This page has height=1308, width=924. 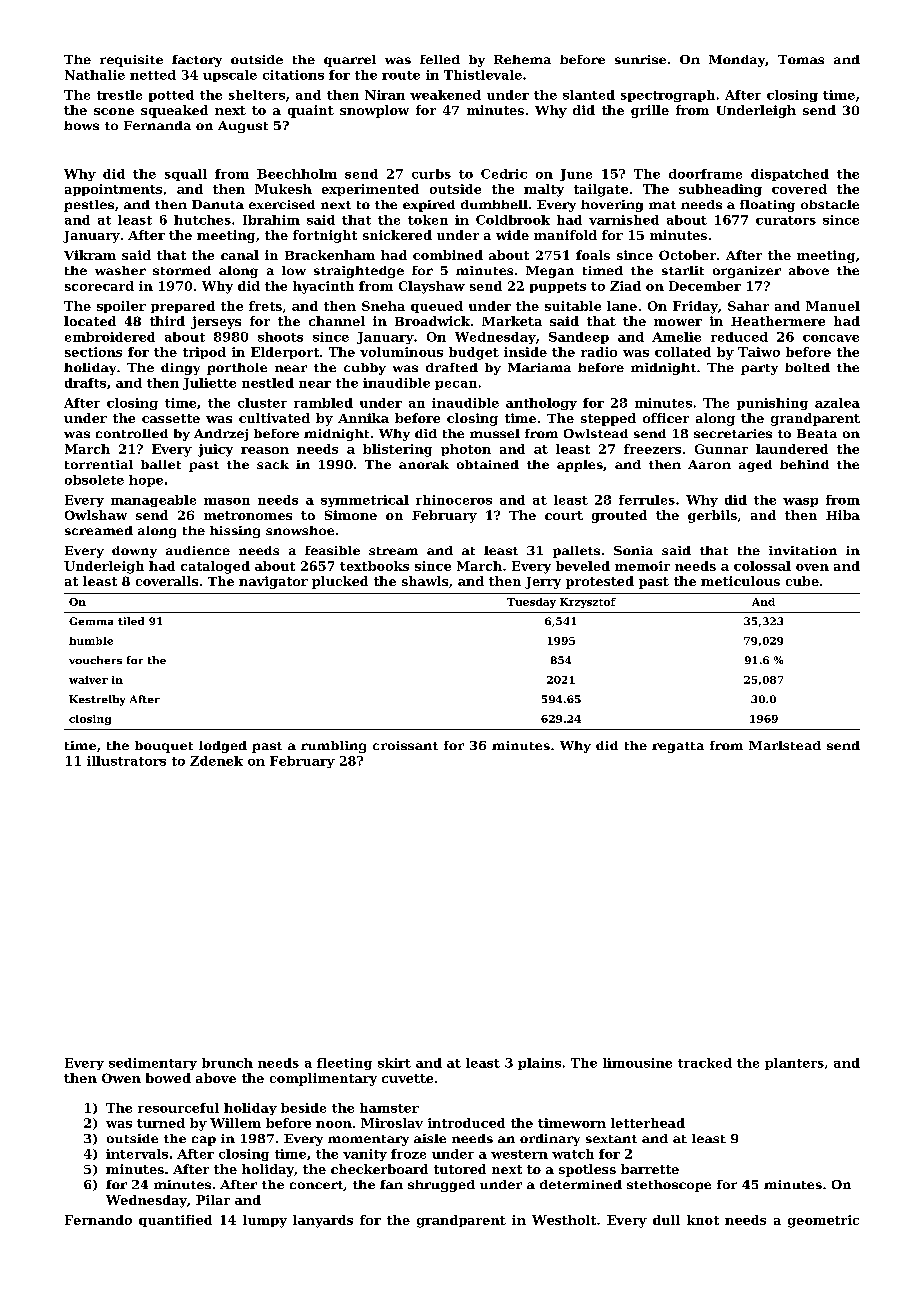 I want to click on sedimentary, so click(x=153, y=1064).
